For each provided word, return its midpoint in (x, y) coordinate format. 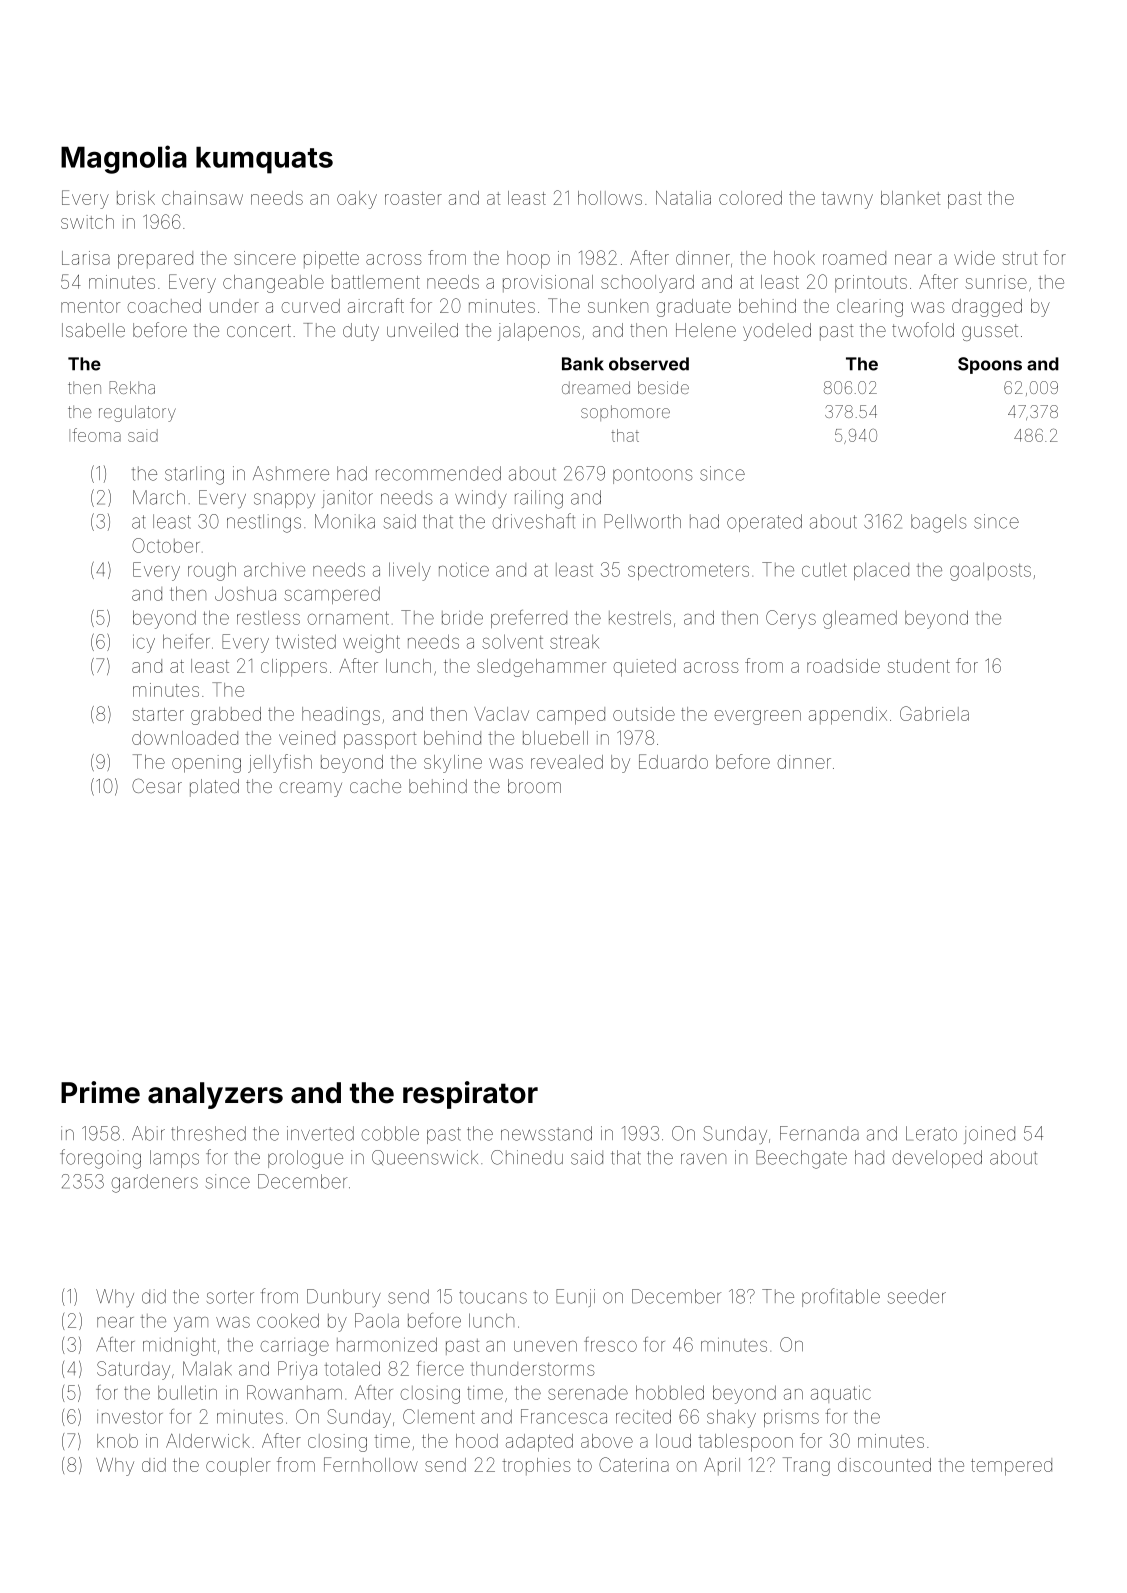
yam (191, 1324)
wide (974, 258)
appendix (848, 716)
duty (361, 332)
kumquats (264, 160)
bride (462, 617)
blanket (910, 198)
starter (158, 714)
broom (534, 786)
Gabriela (934, 713)
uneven (545, 1346)
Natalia (683, 198)
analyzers (215, 1095)
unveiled (422, 330)
